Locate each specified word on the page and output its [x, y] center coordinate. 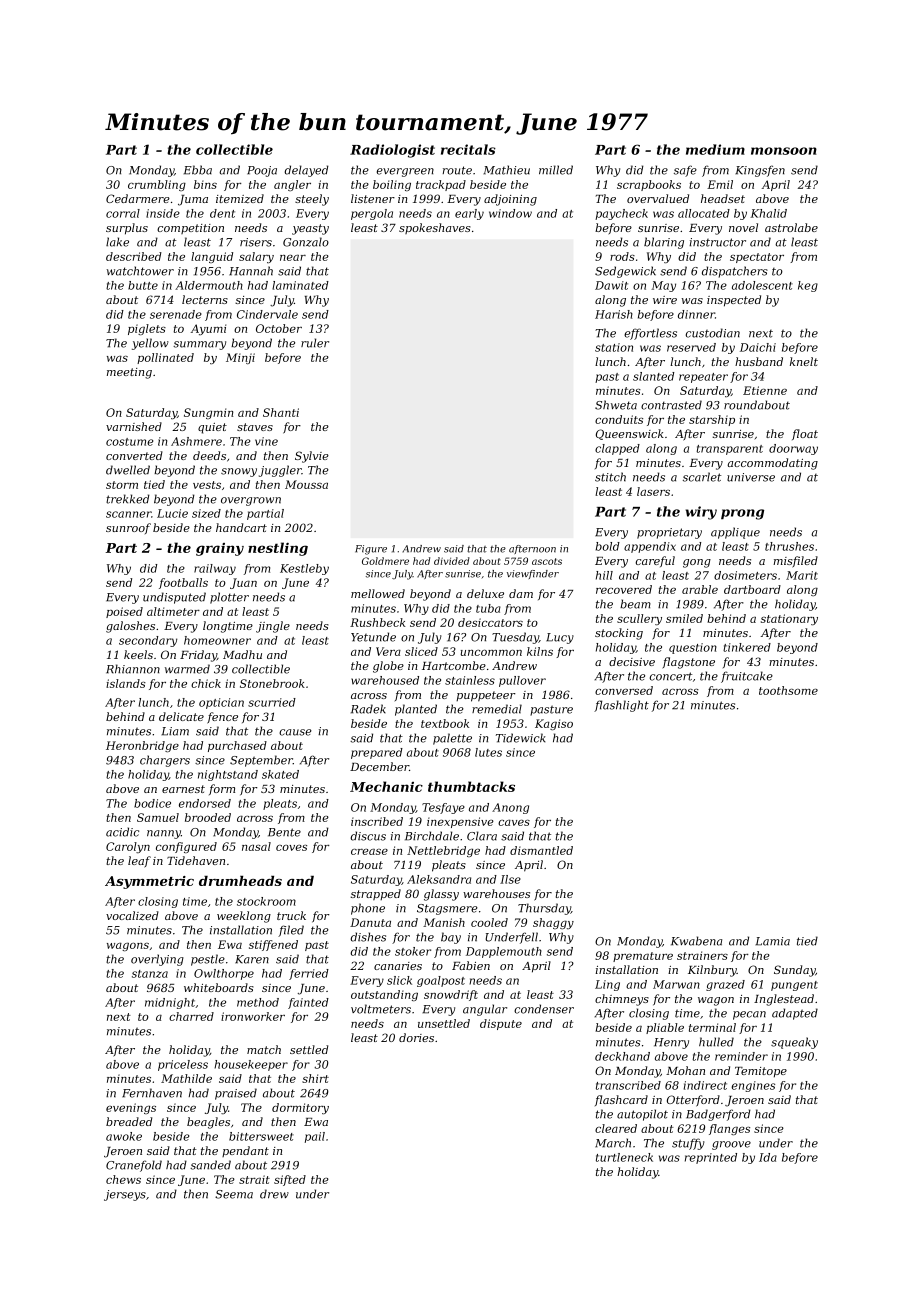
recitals [468, 149]
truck [291, 915]
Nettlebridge [443, 851]
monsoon [784, 151]
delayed [306, 171]
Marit [802, 575]
